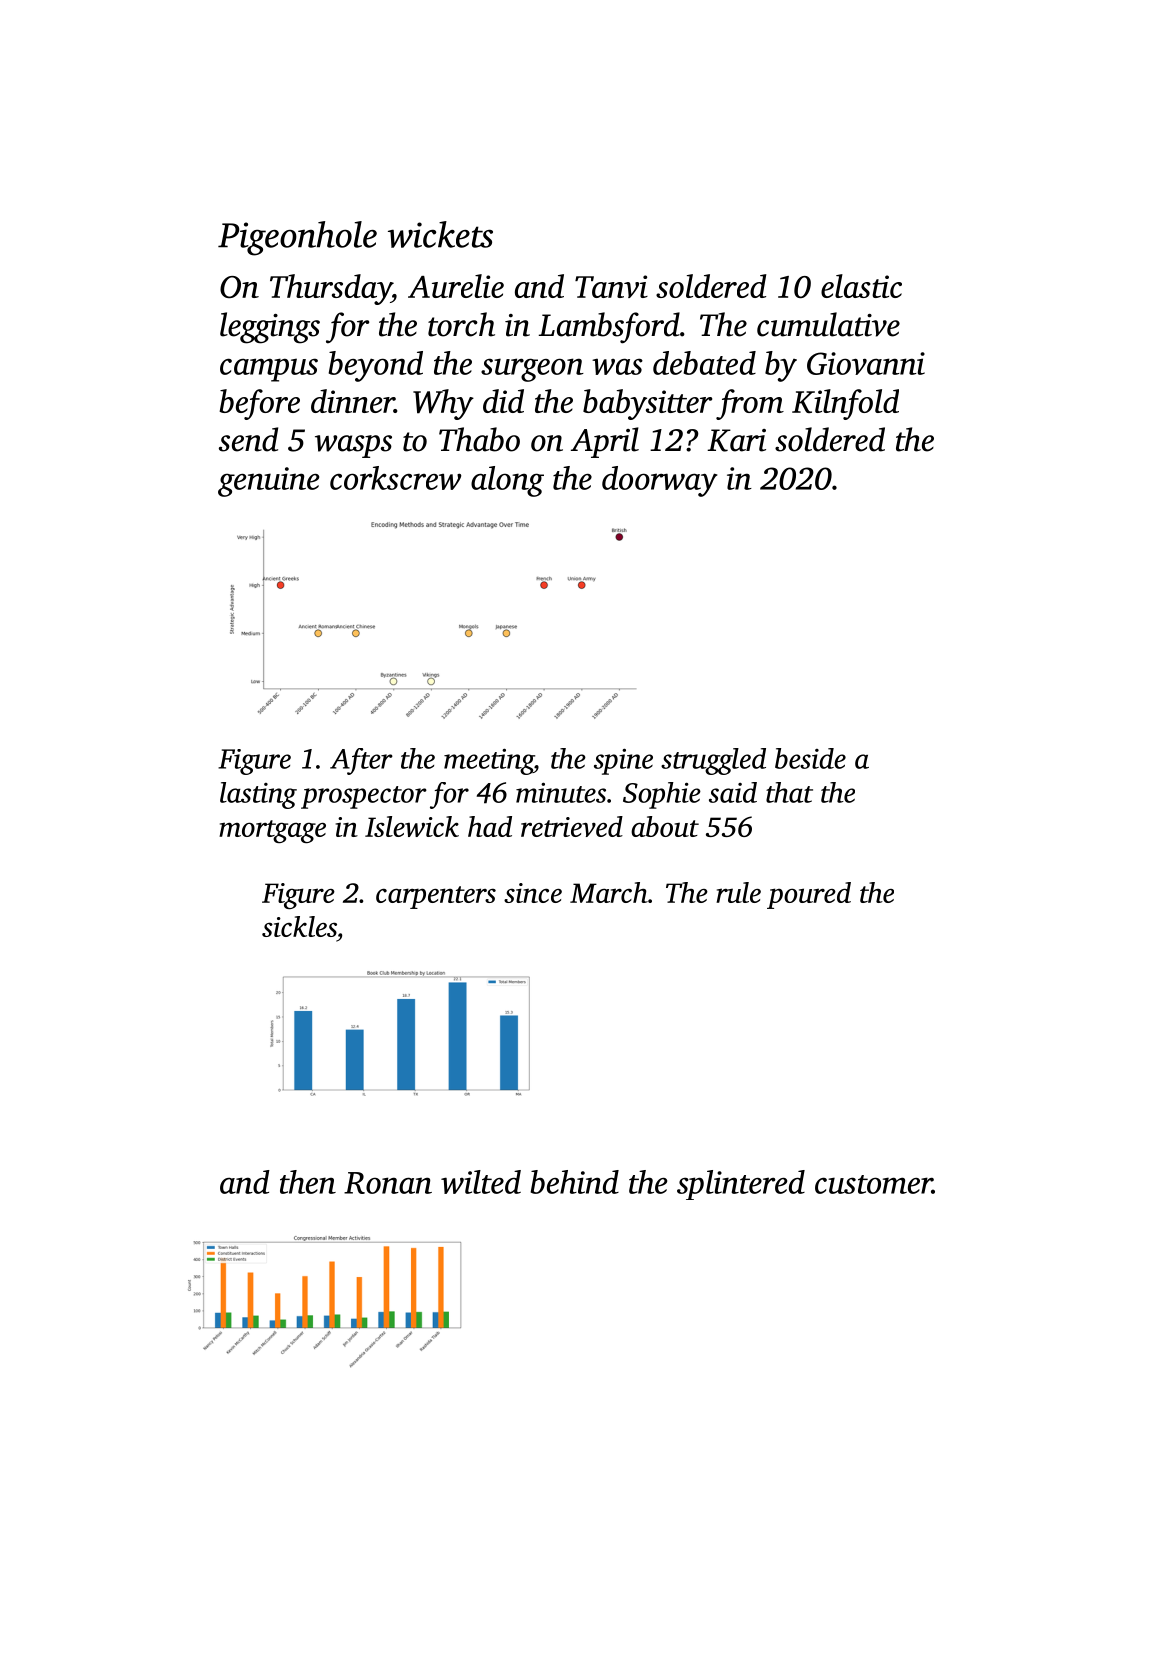 The image size is (1165, 1654). I want to click on Tanvi, so click(611, 286).
